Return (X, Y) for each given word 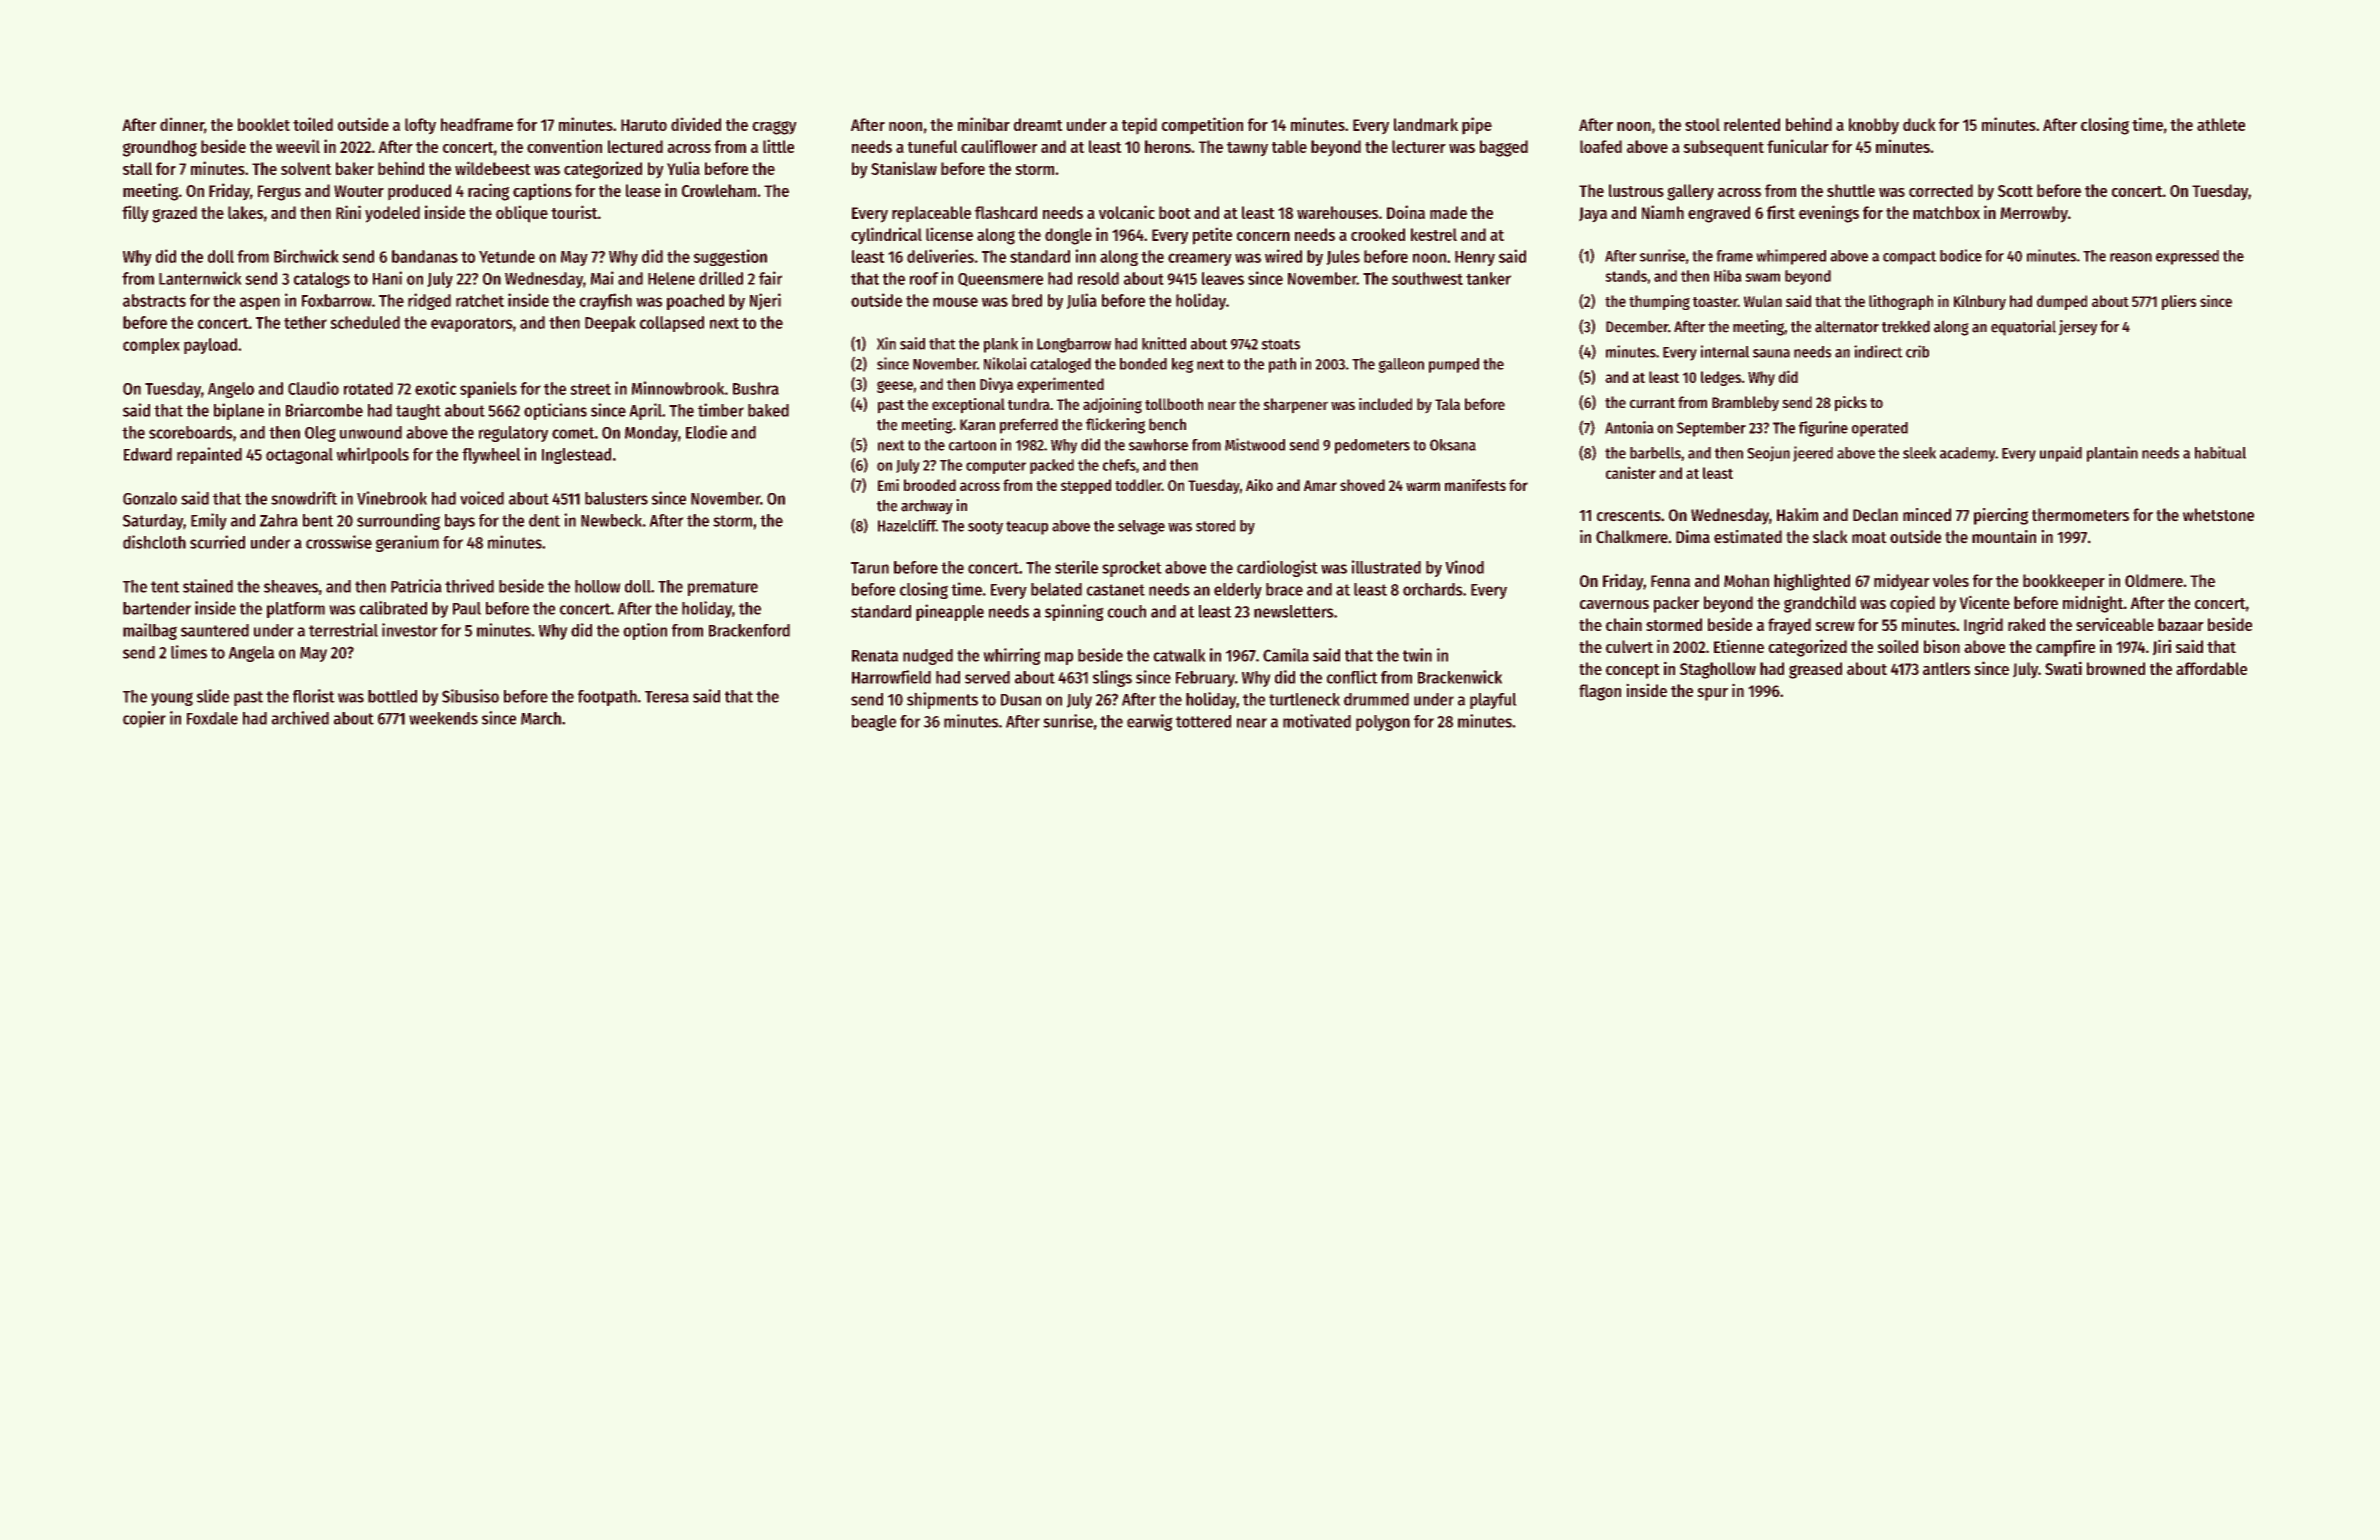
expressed (2187, 257)
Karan (977, 425)
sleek (1919, 453)
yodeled (392, 214)
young (172, 699)
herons (1168, 146)
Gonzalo (150, 498)
